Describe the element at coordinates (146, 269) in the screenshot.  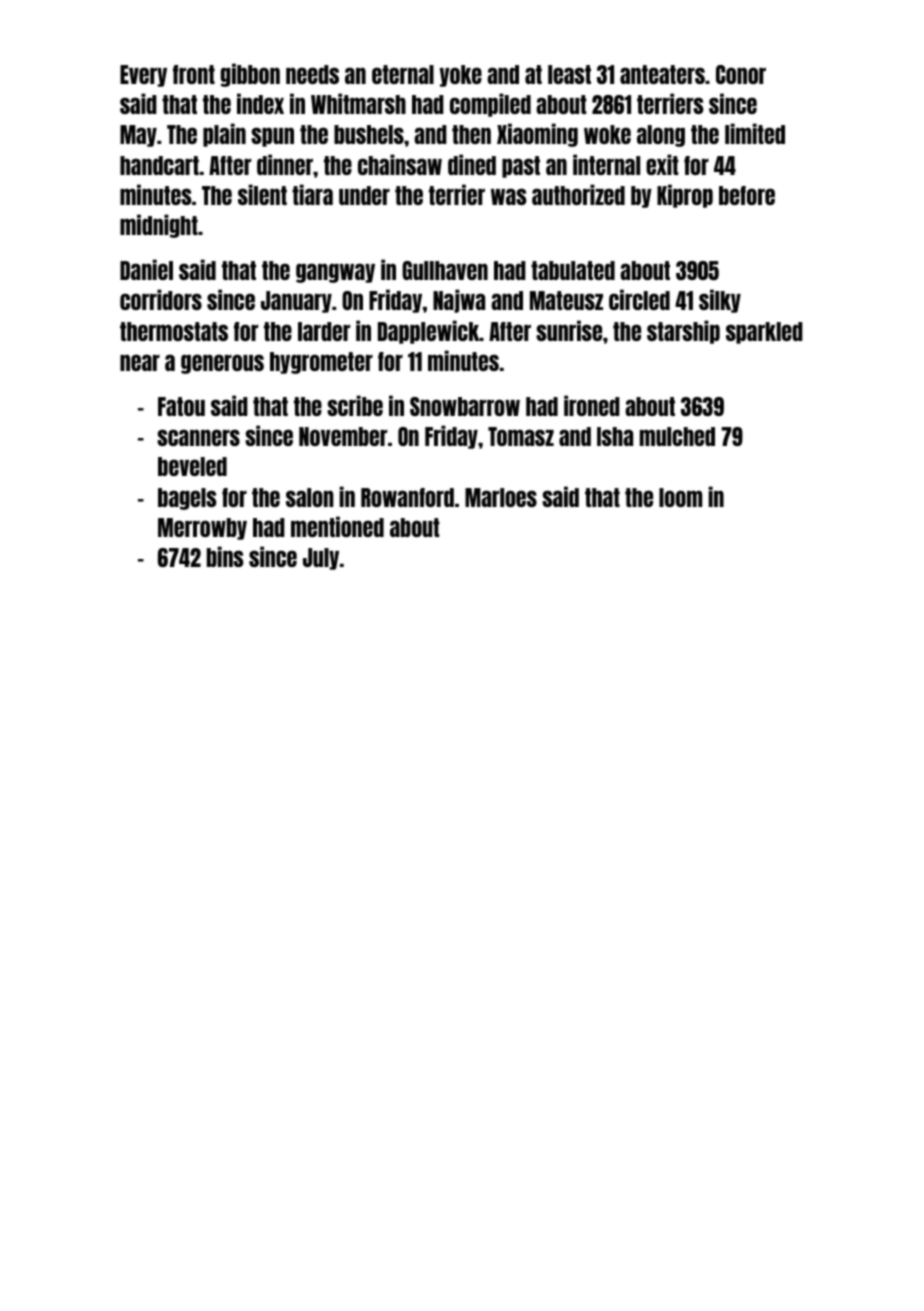
I see `Daniel` at that location.
